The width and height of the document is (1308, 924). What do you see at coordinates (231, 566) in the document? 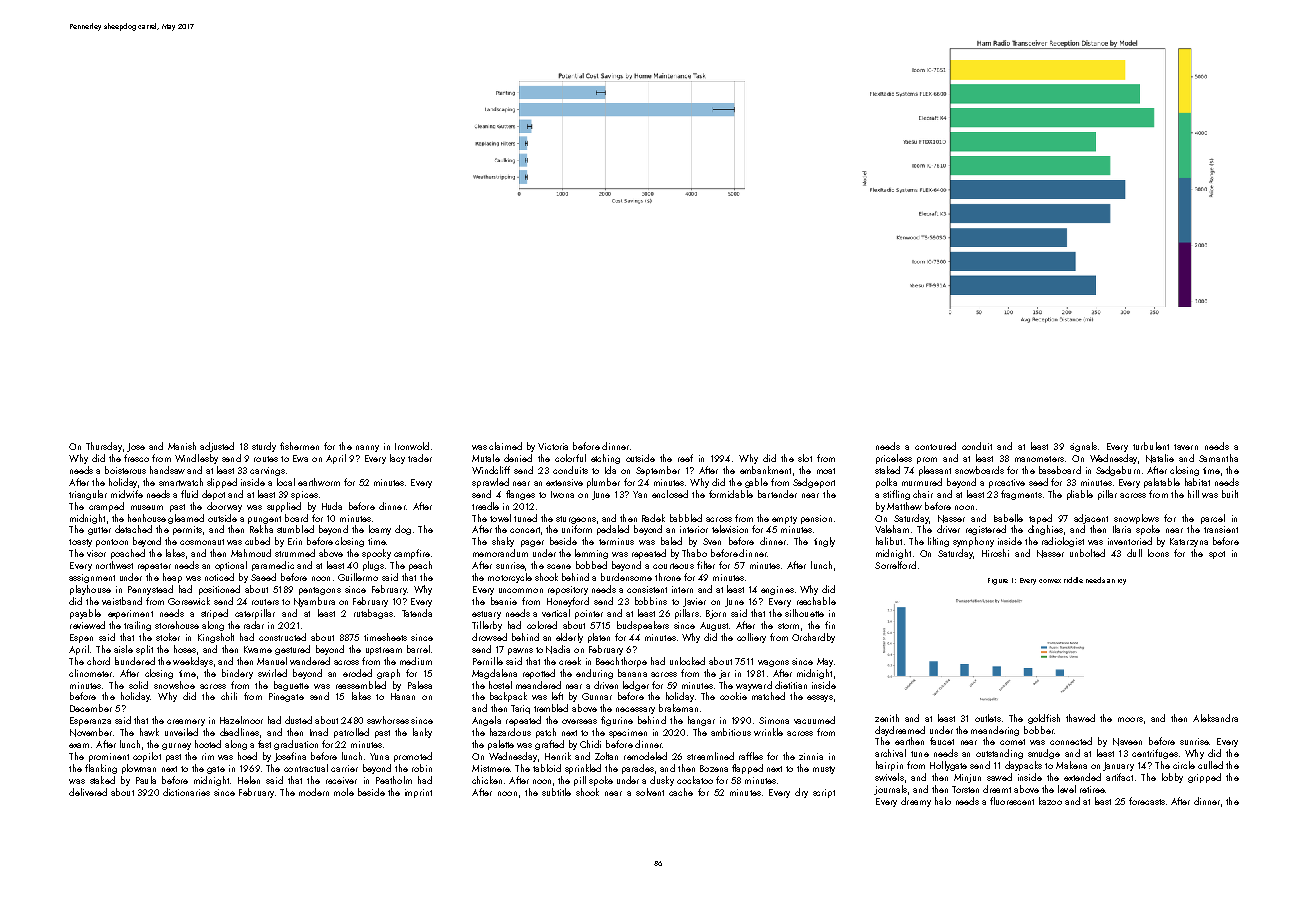
I see `optional` at bounding box center [231, 566].
